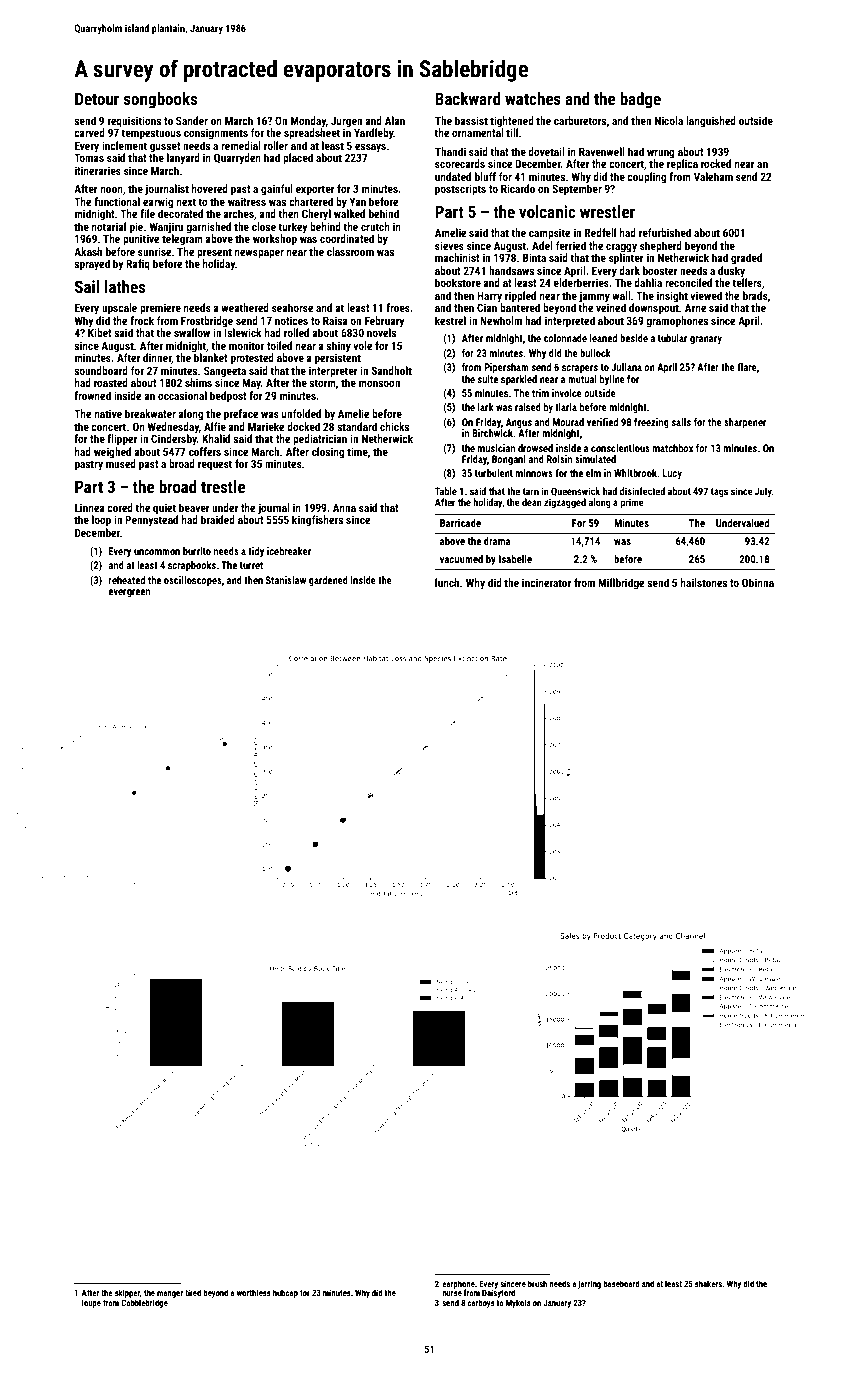 This page has width=849, height=1400. I want to click on Isabelle, so click(515, 559).
